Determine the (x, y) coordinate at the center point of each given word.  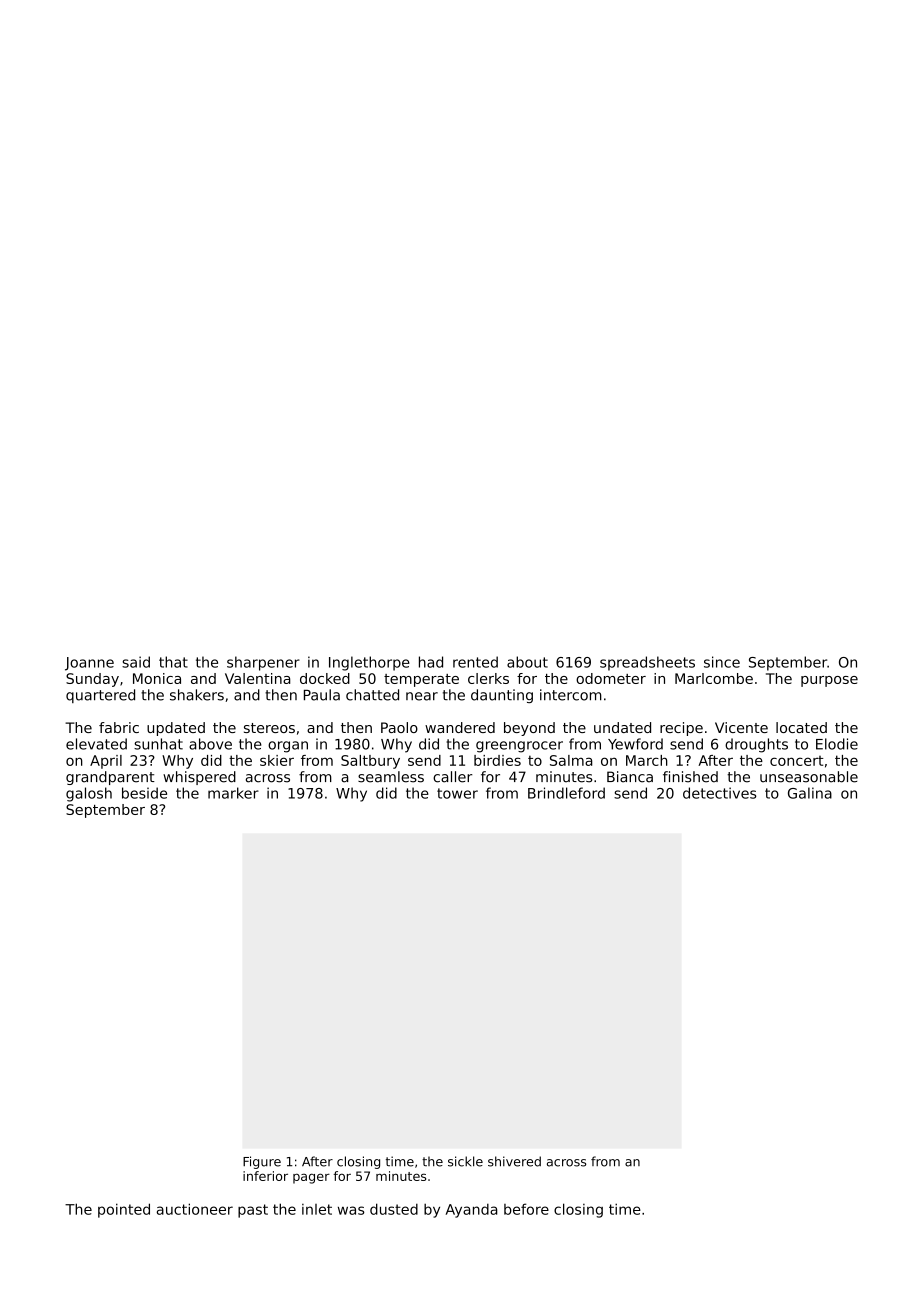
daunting (502, 696)
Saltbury (370, 762)
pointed (124, 1210)
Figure (262, 1162)
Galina (810, 793)
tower (457, 793)
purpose (829, 681)
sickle (465, 1161)
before (526, 1209)
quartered (100, 696)
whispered (199, 778)
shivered (514, 1161)
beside (144, 793)
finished (690, 777)
